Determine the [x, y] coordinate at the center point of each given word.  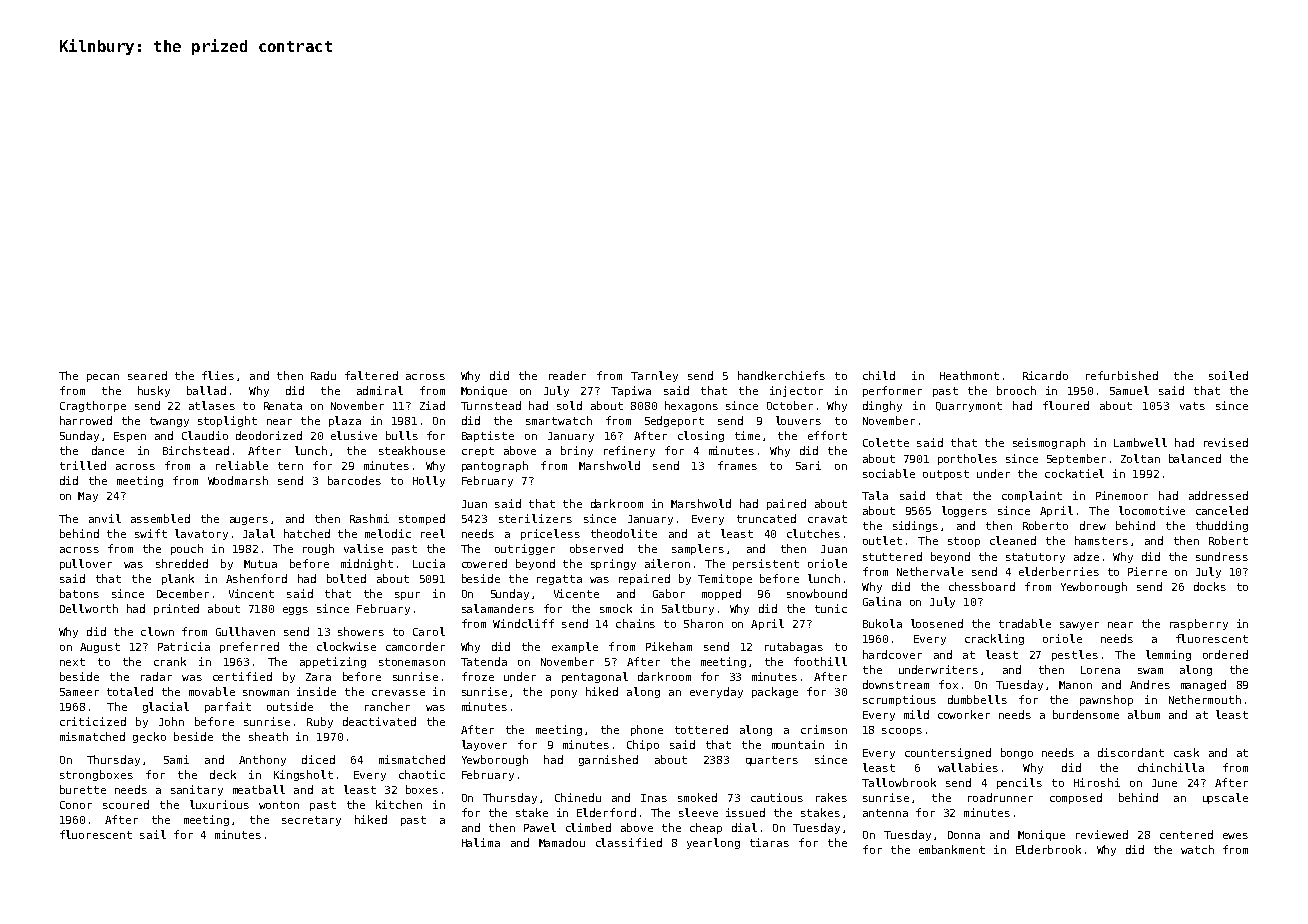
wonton [279, 805]
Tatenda [484, 661]
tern [290, 466]
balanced [1195, 458]
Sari [808, 465]
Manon [1075, 685]
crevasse [398, 693]
